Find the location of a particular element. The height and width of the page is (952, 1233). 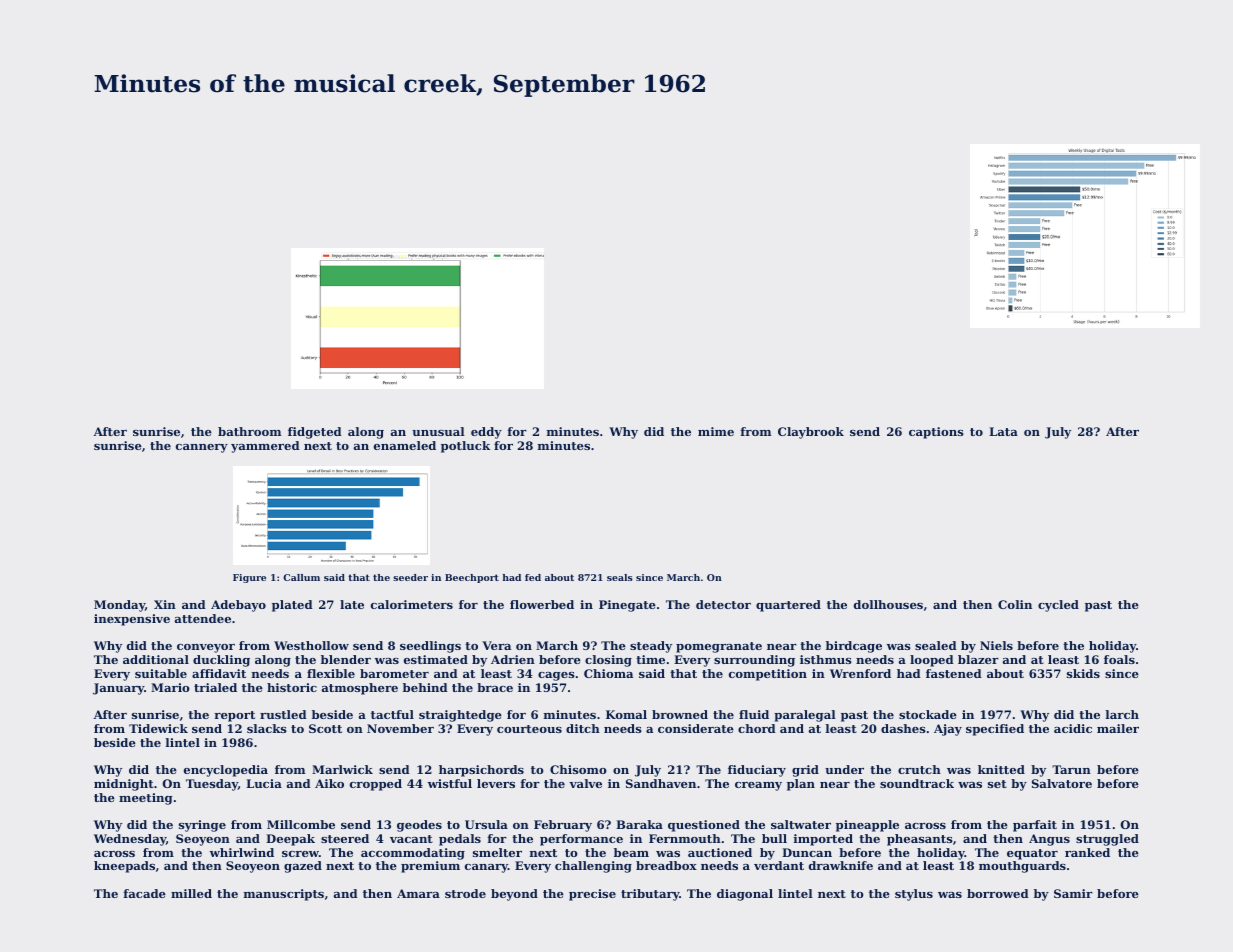

potluck is located at coordinates (465, 447).
